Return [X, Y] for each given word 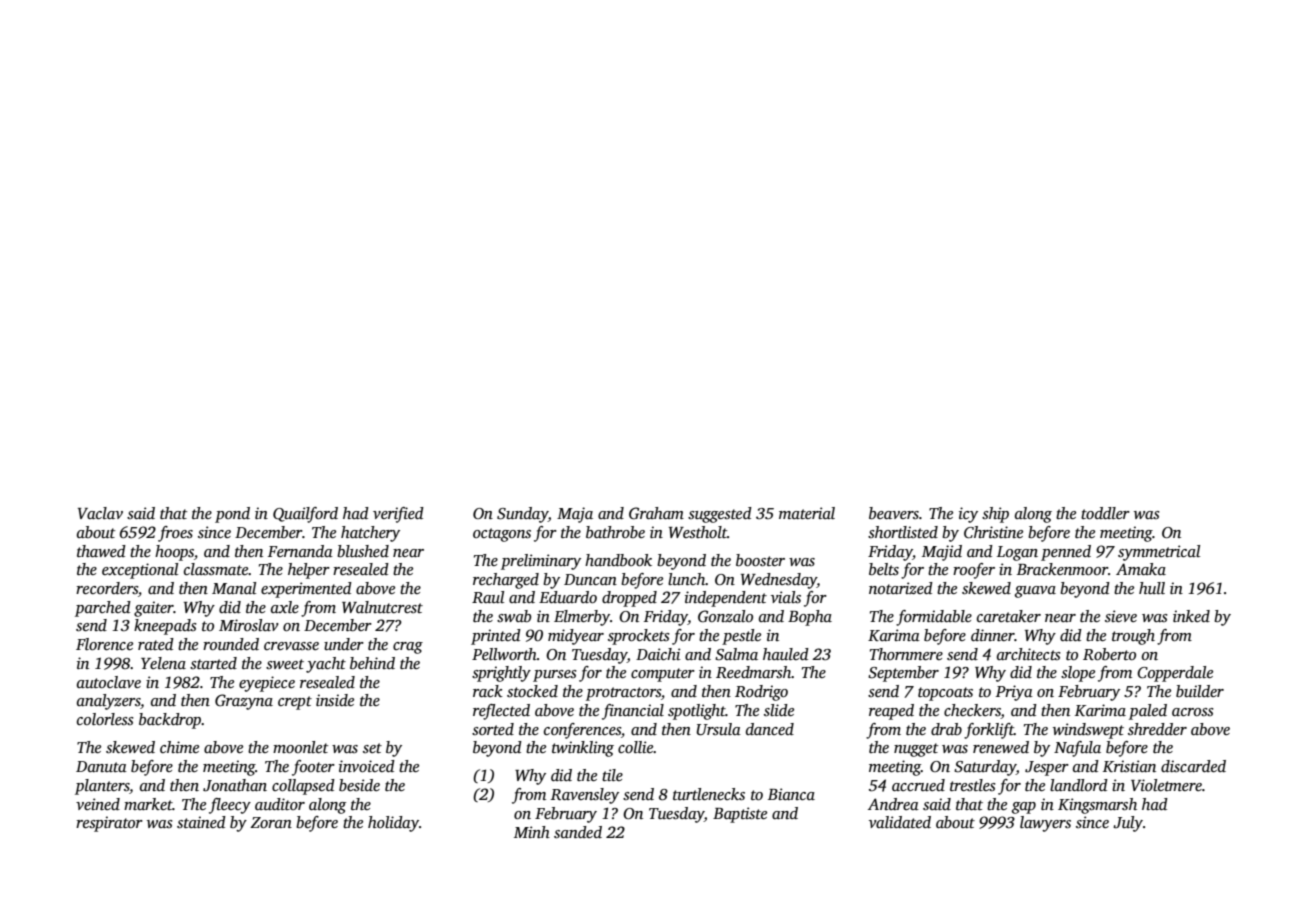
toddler [1105, 513]
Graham [656, 513]
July [1128, 824]
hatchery [370, 534]
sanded [578, 832]
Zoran [271, 822]
